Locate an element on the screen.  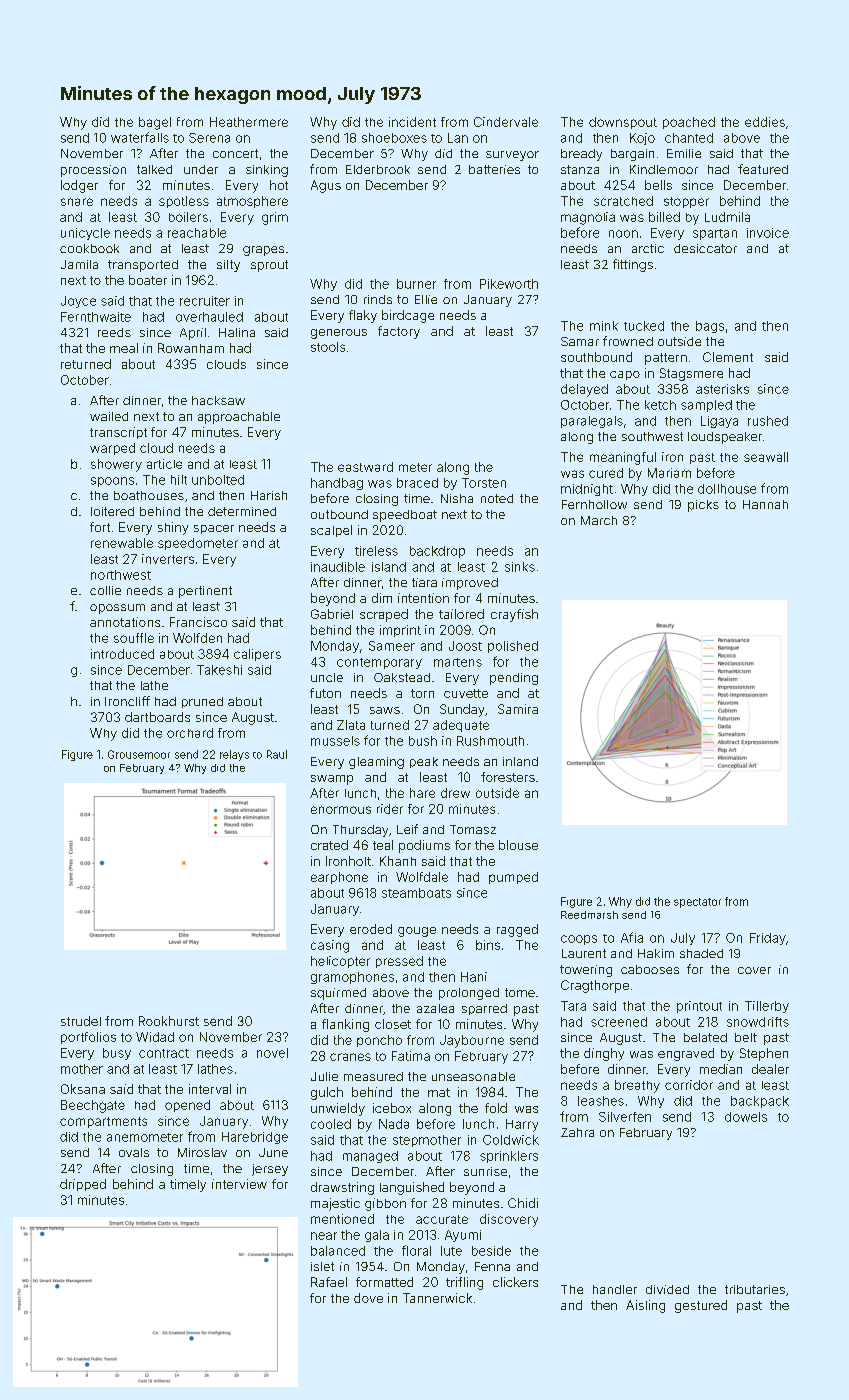
spacer is located at coordinates (214, 529).
